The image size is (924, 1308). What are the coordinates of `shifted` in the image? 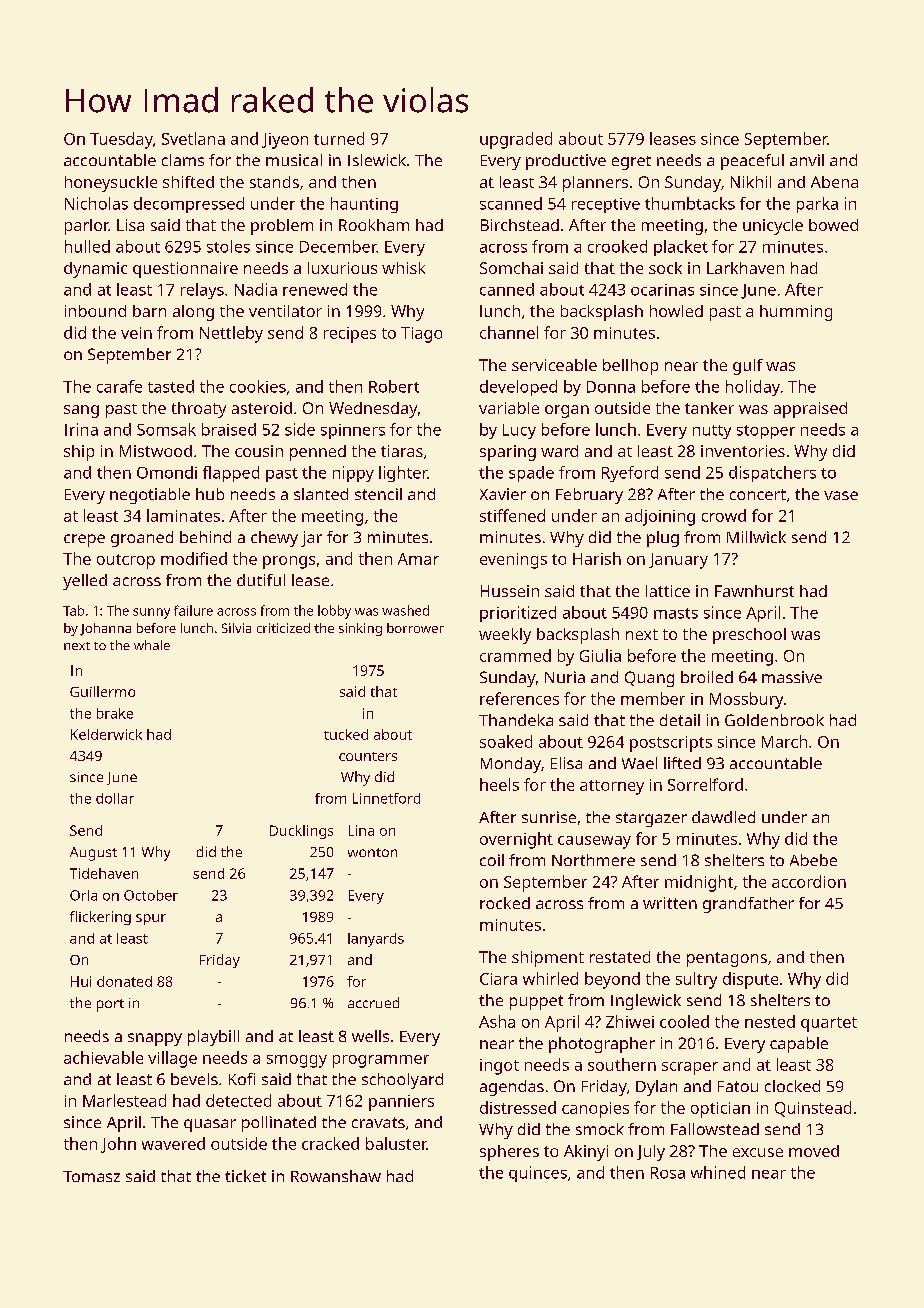 It's located at (188, 182).
